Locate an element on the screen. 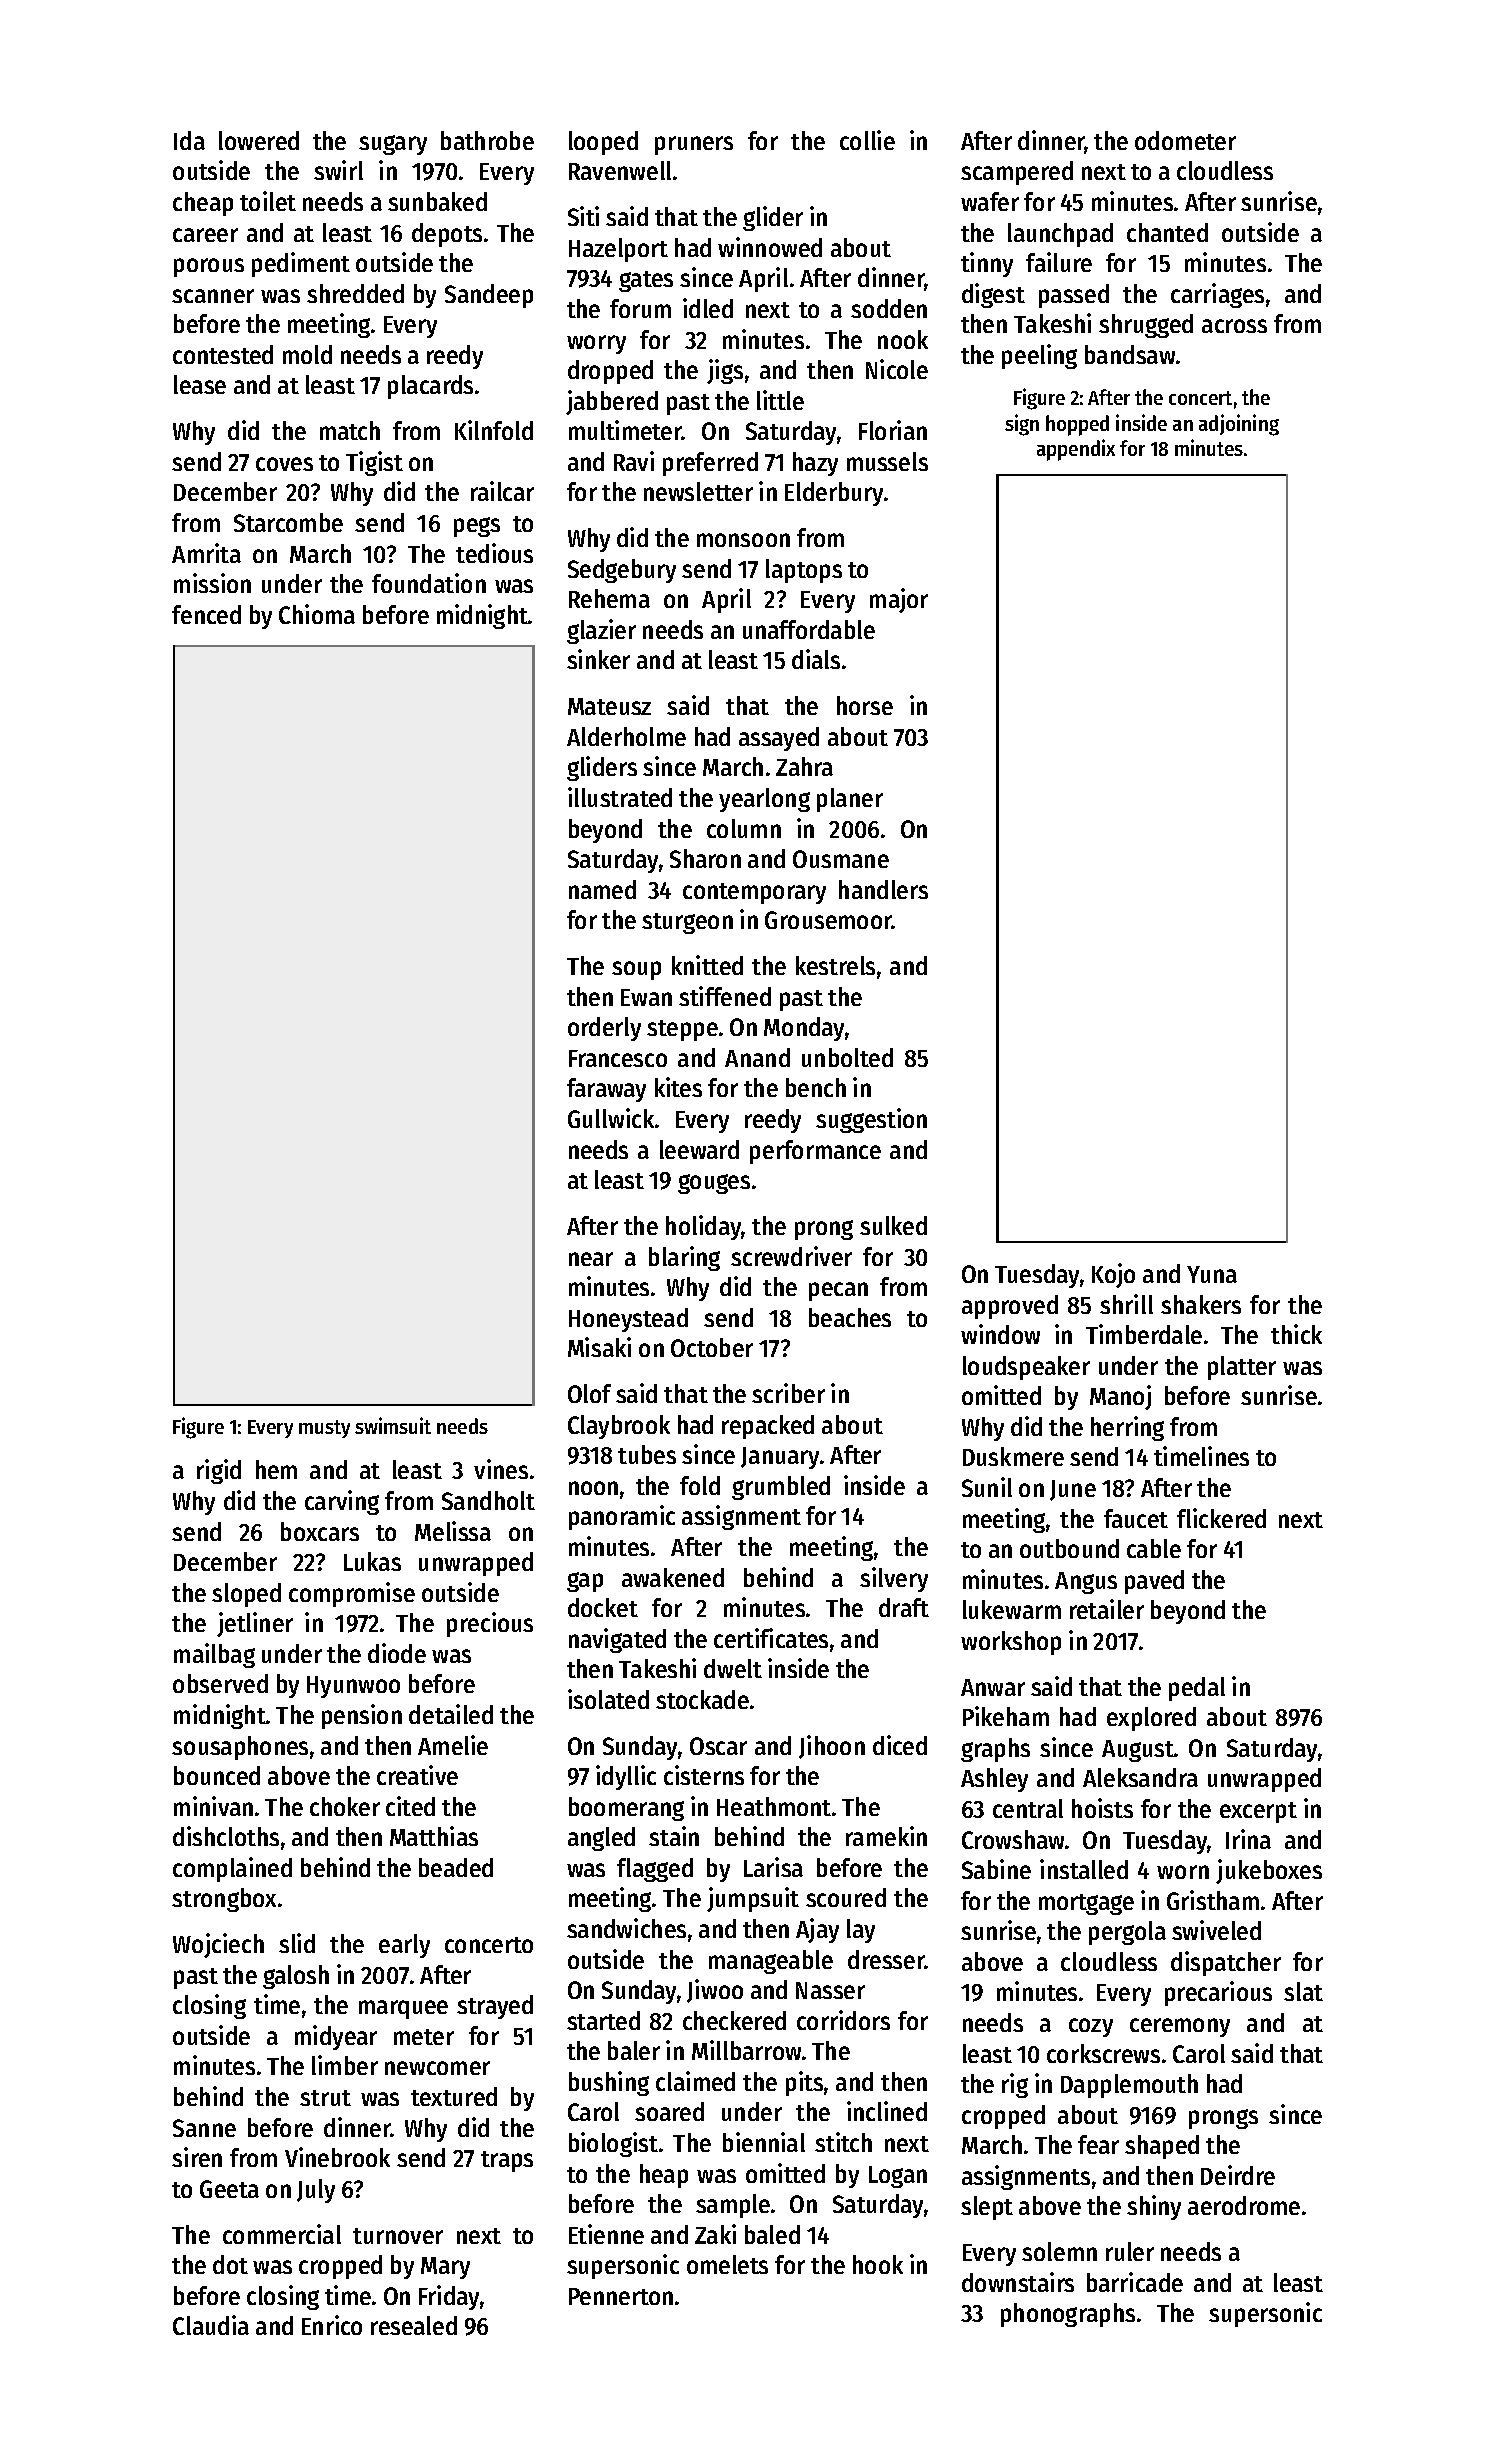 This screenshot has width=1496, height=2464. lowered is located at coordinates (259, 140).
